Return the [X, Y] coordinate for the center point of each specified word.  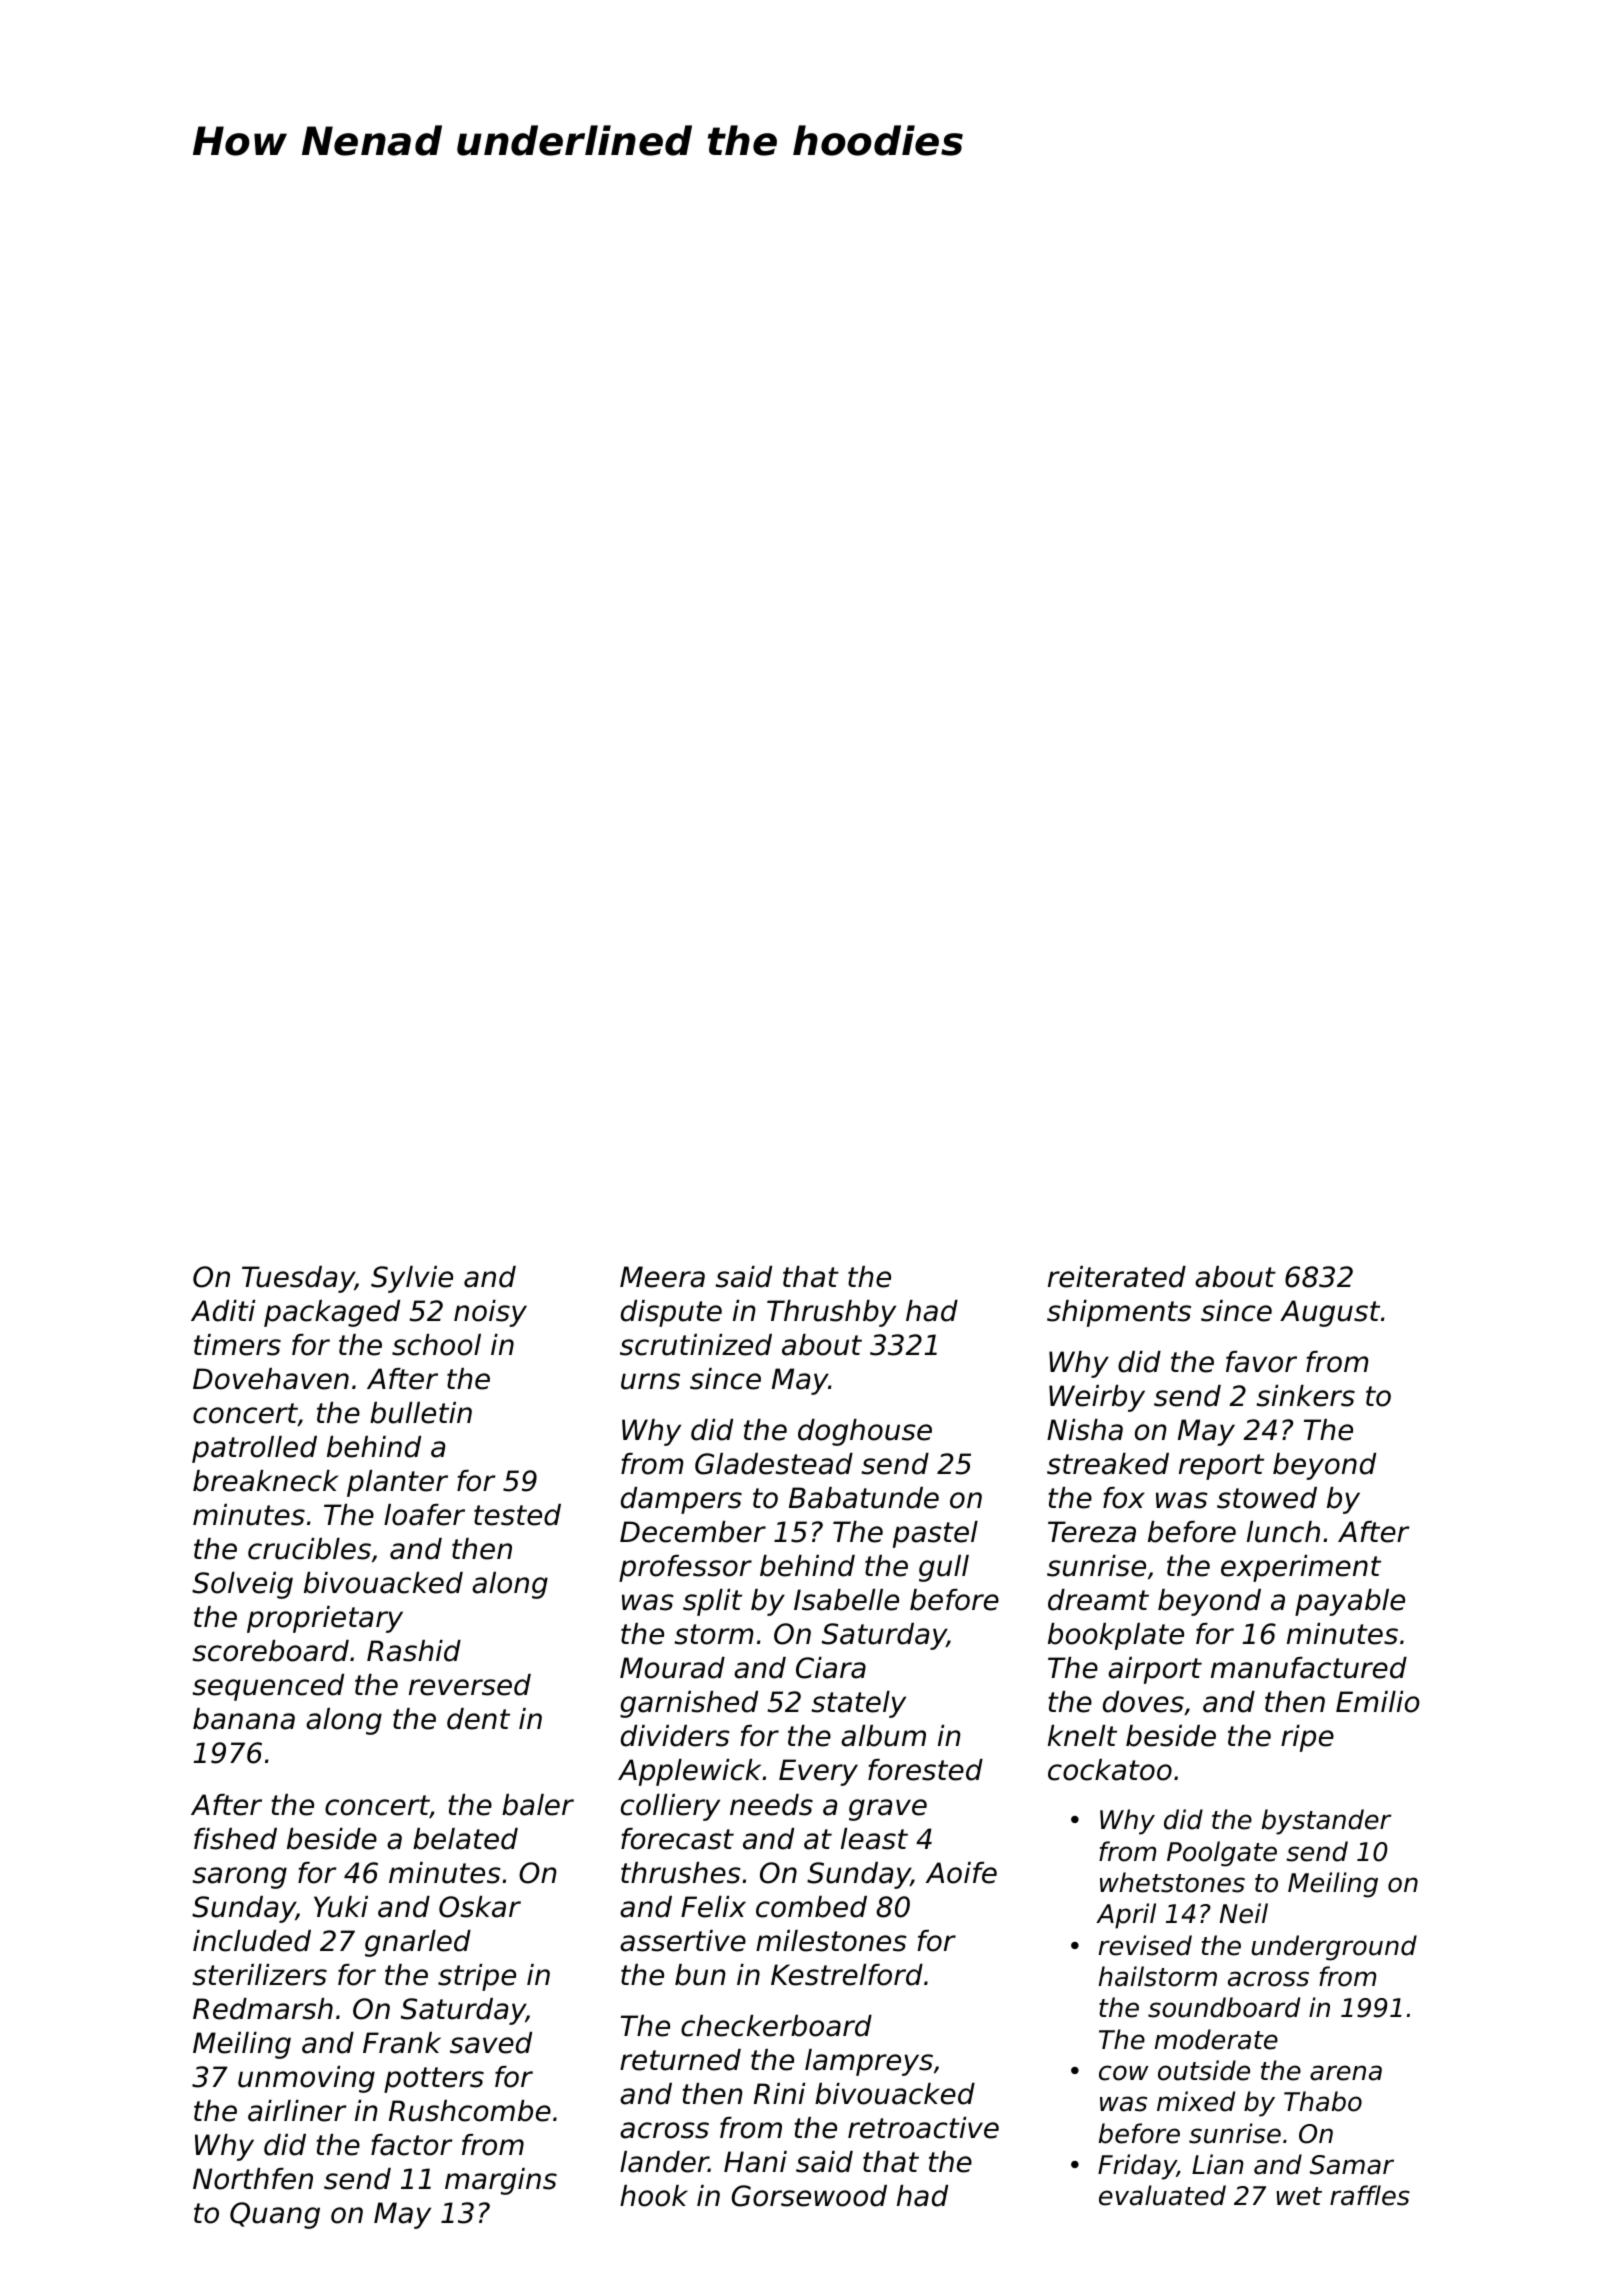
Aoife [961, 1873]
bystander [1326, 1822]
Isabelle [846, 1600]
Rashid [414, 1651]
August [1330, 1313]
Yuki [341, 1907]
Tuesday [298, 1279]
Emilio [1378, 1702]
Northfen [253, 2179]
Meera [662, 1277]
